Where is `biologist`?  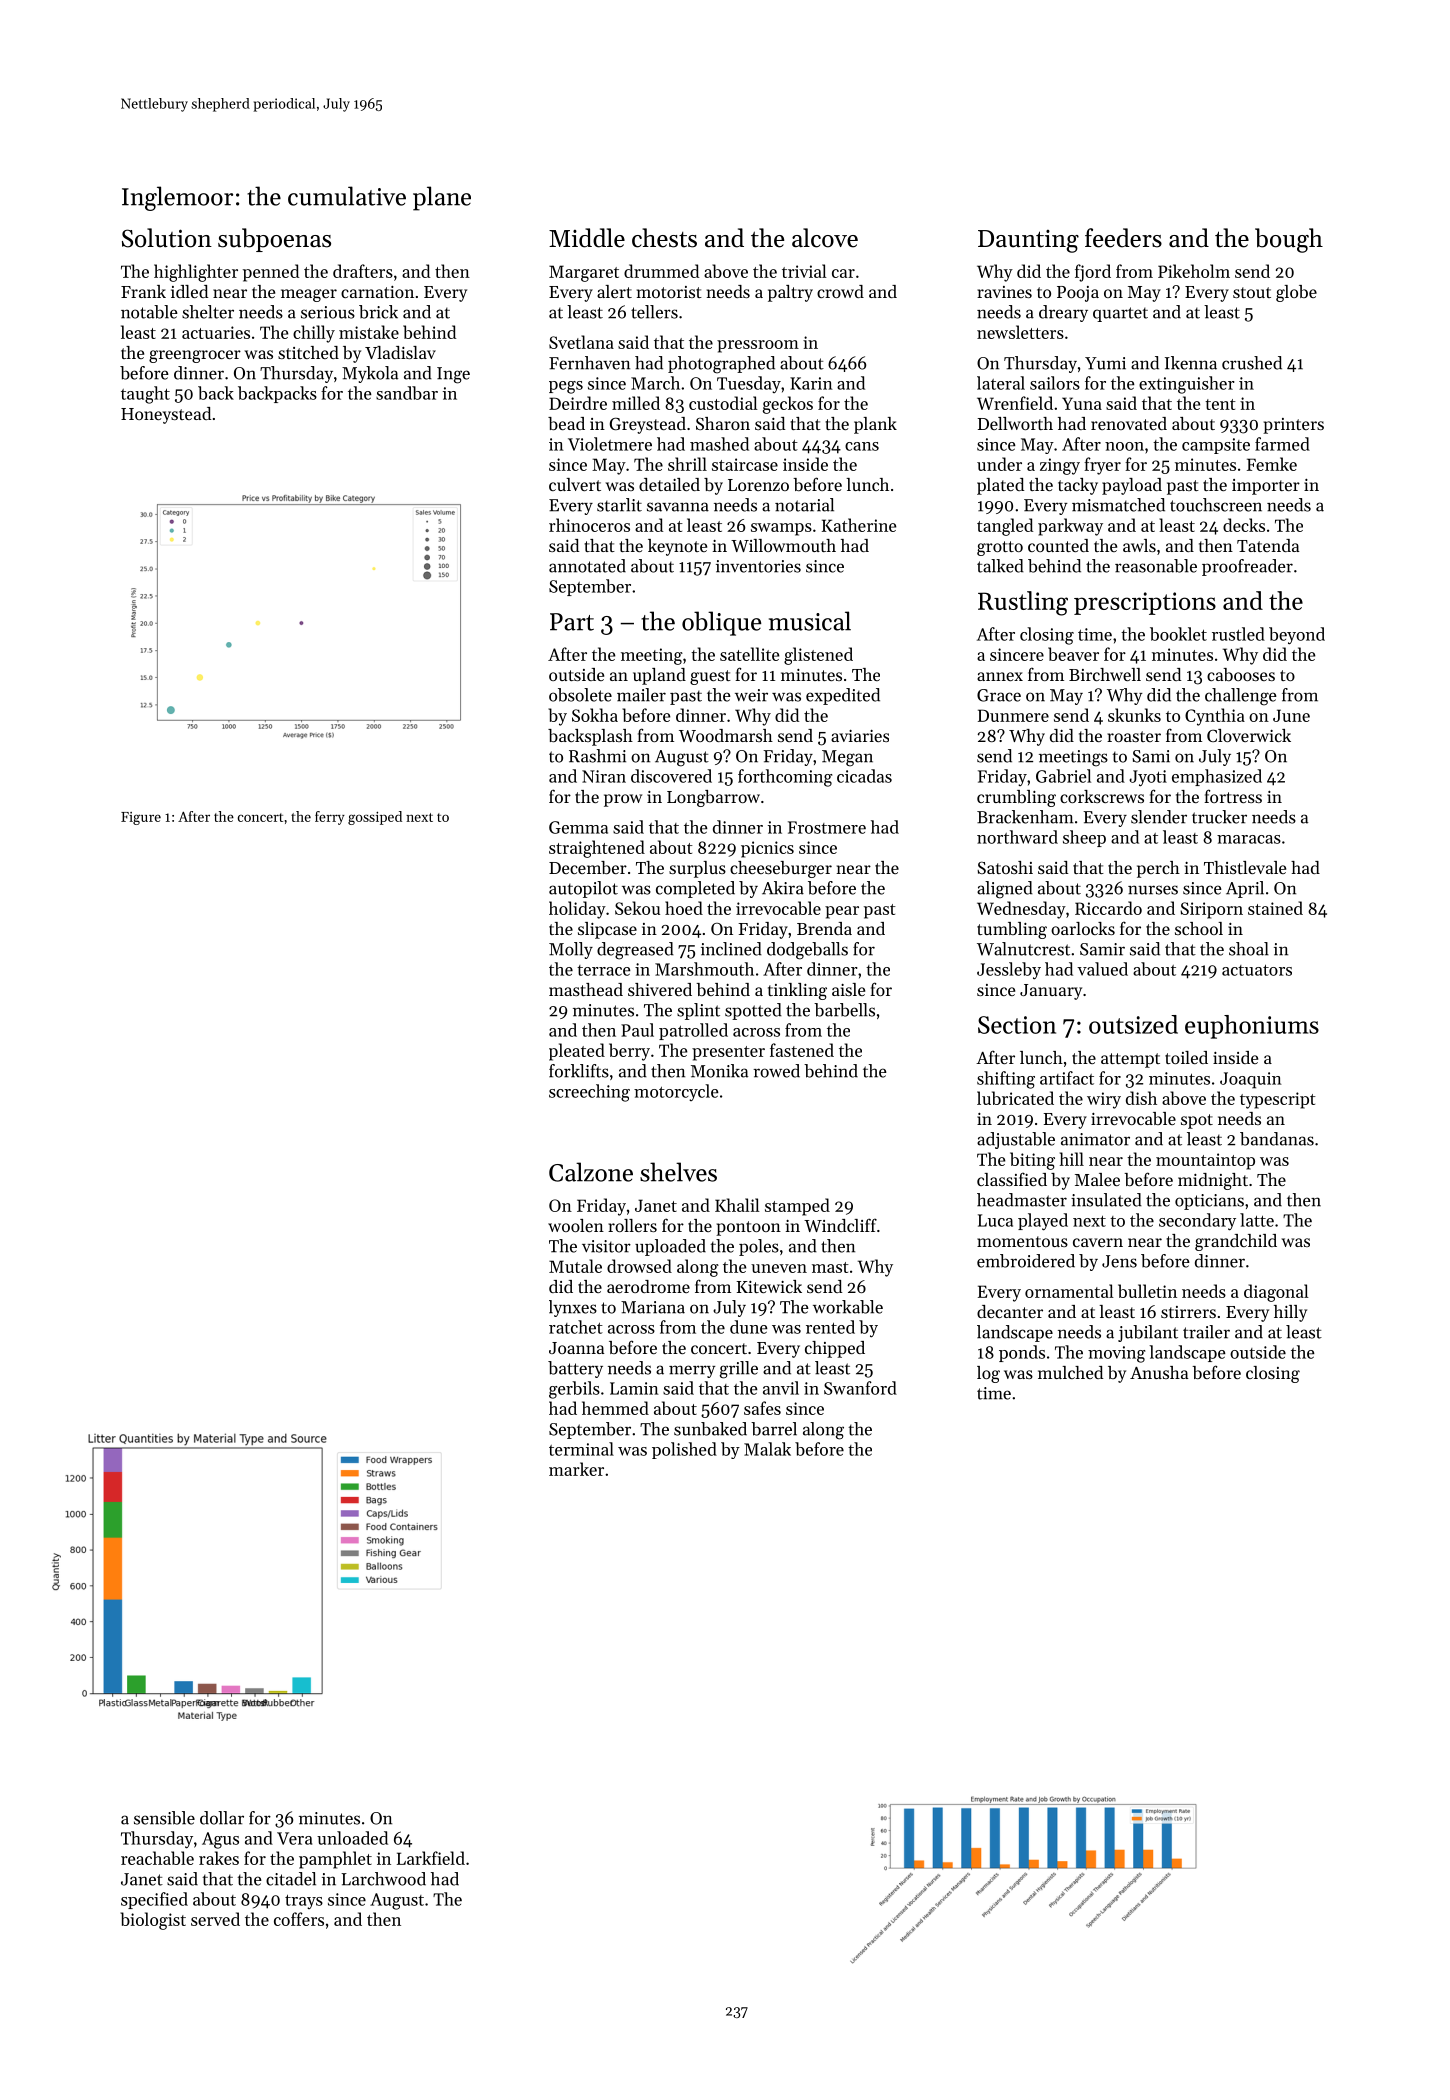
biologist is located at coordinates (153, 1921).
